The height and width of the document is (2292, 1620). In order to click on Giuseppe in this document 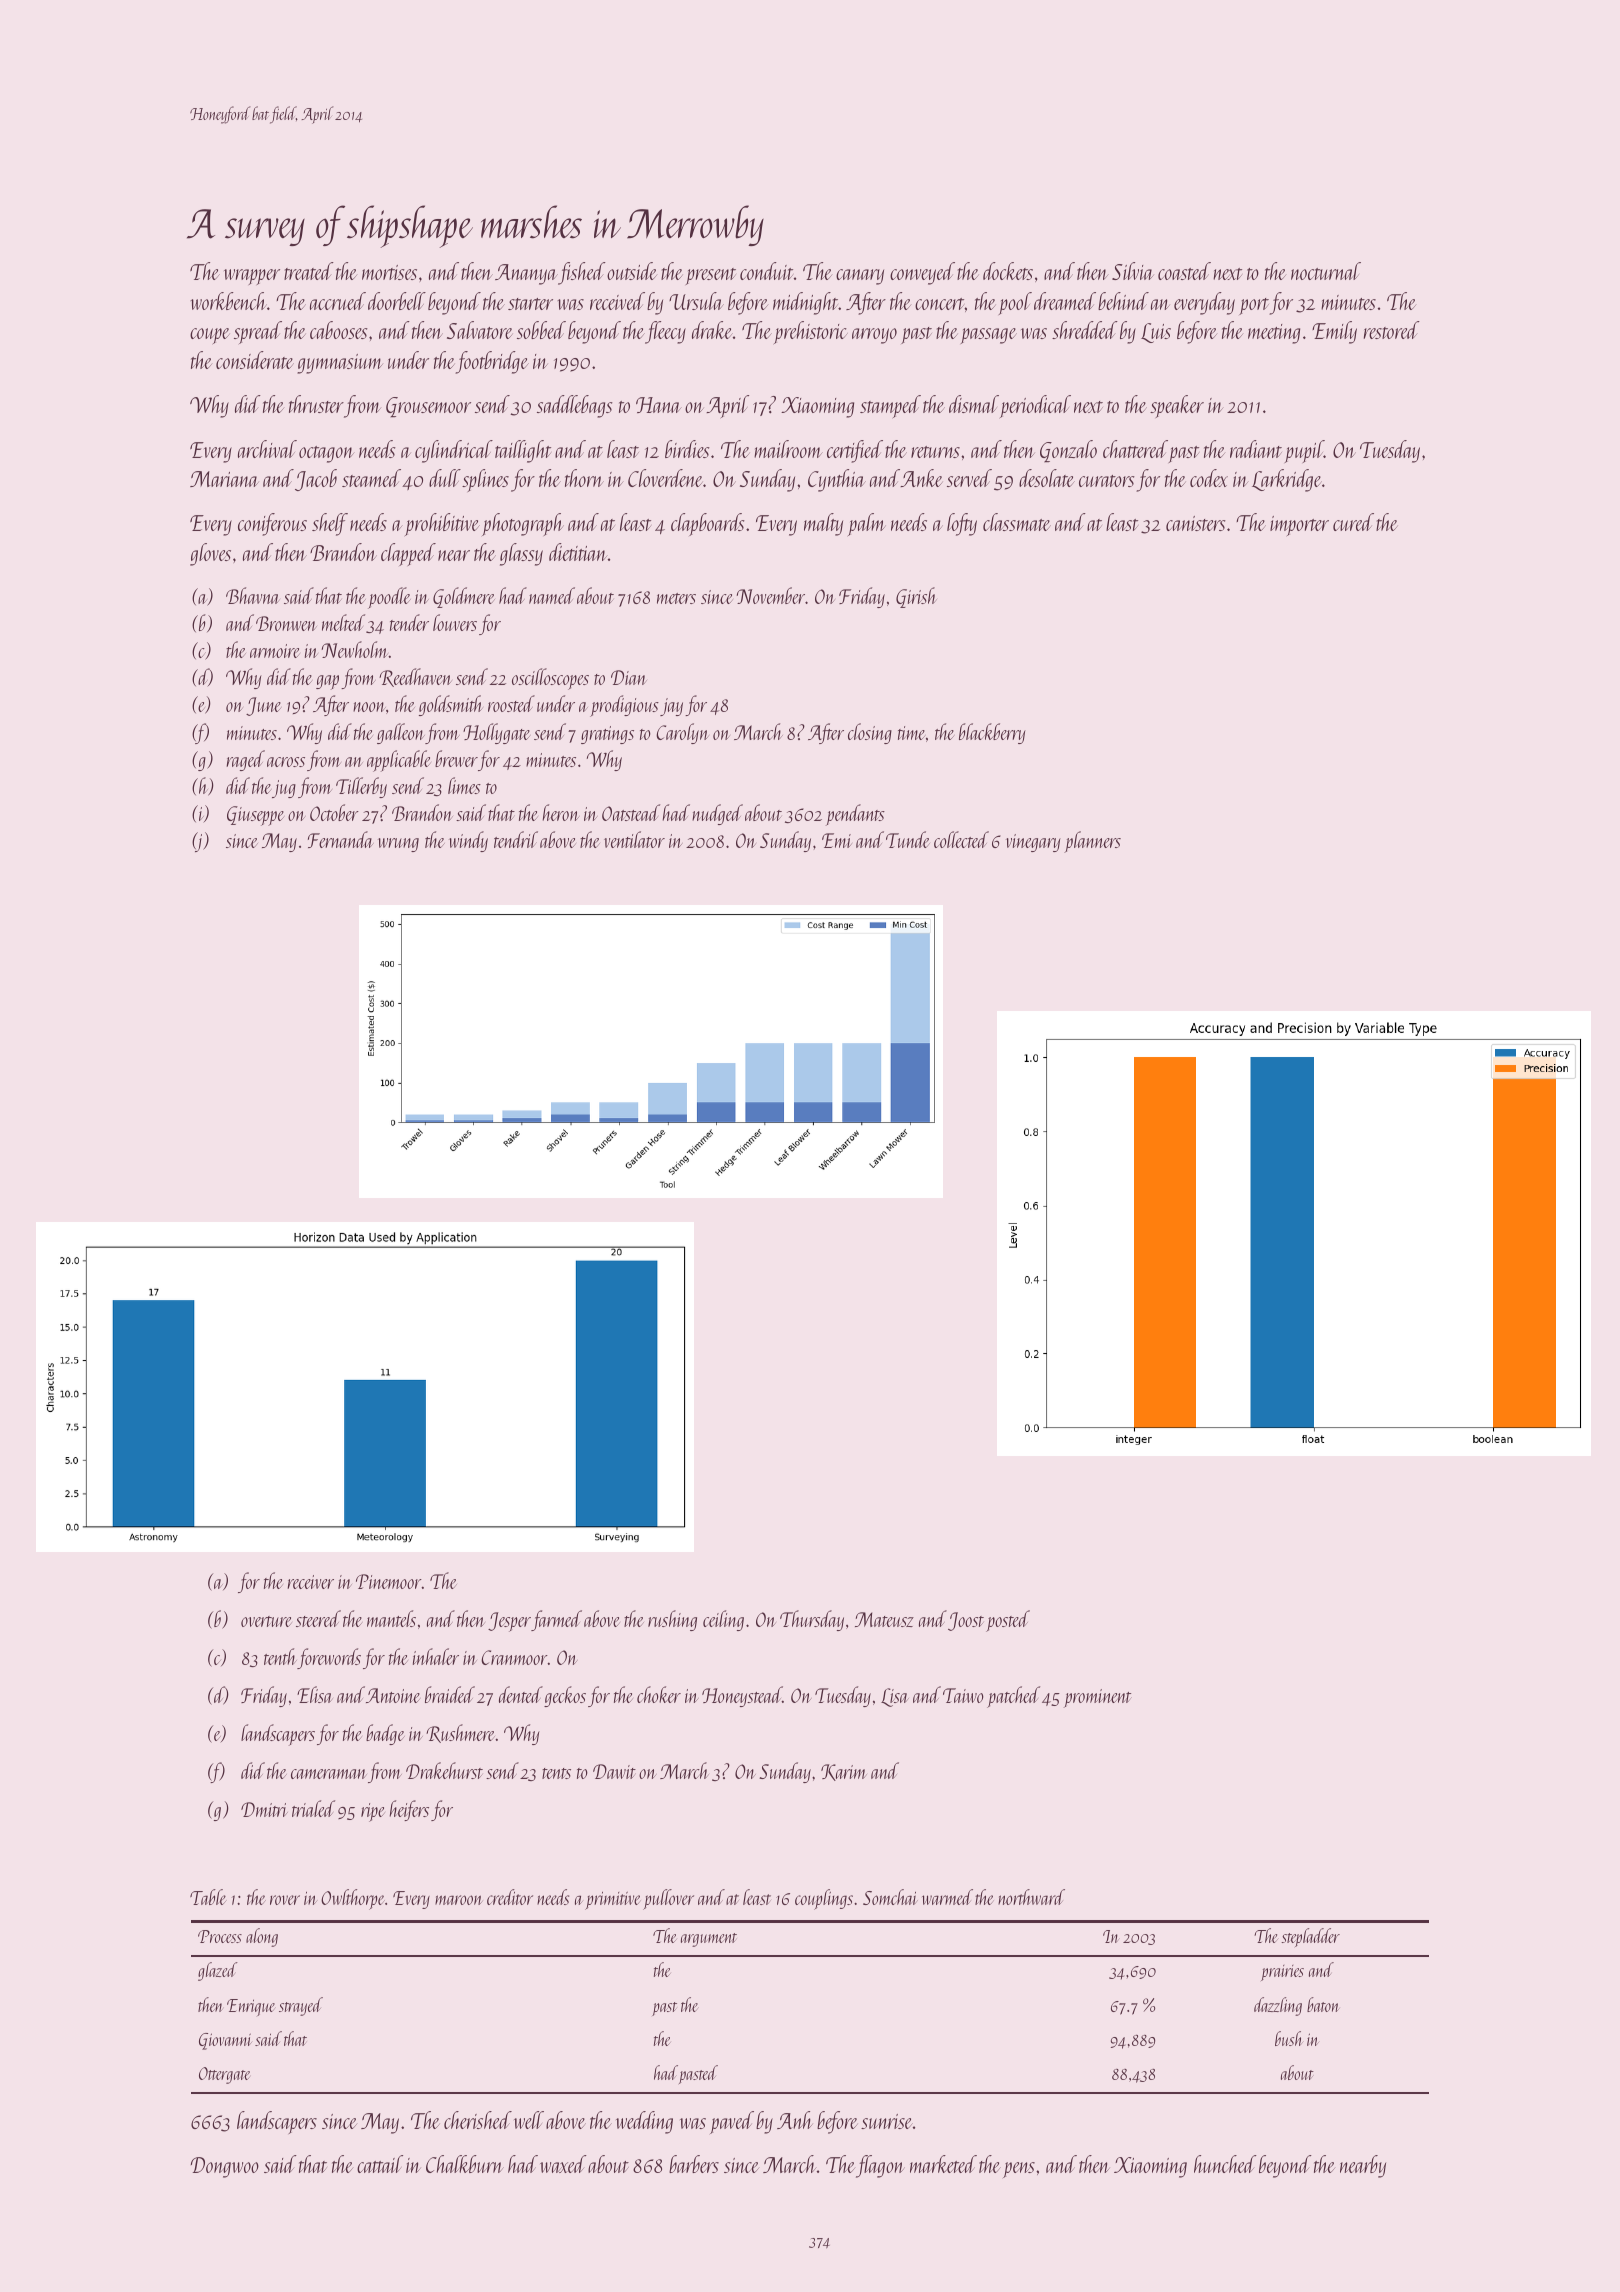, I will do `click(255, 816)`.
